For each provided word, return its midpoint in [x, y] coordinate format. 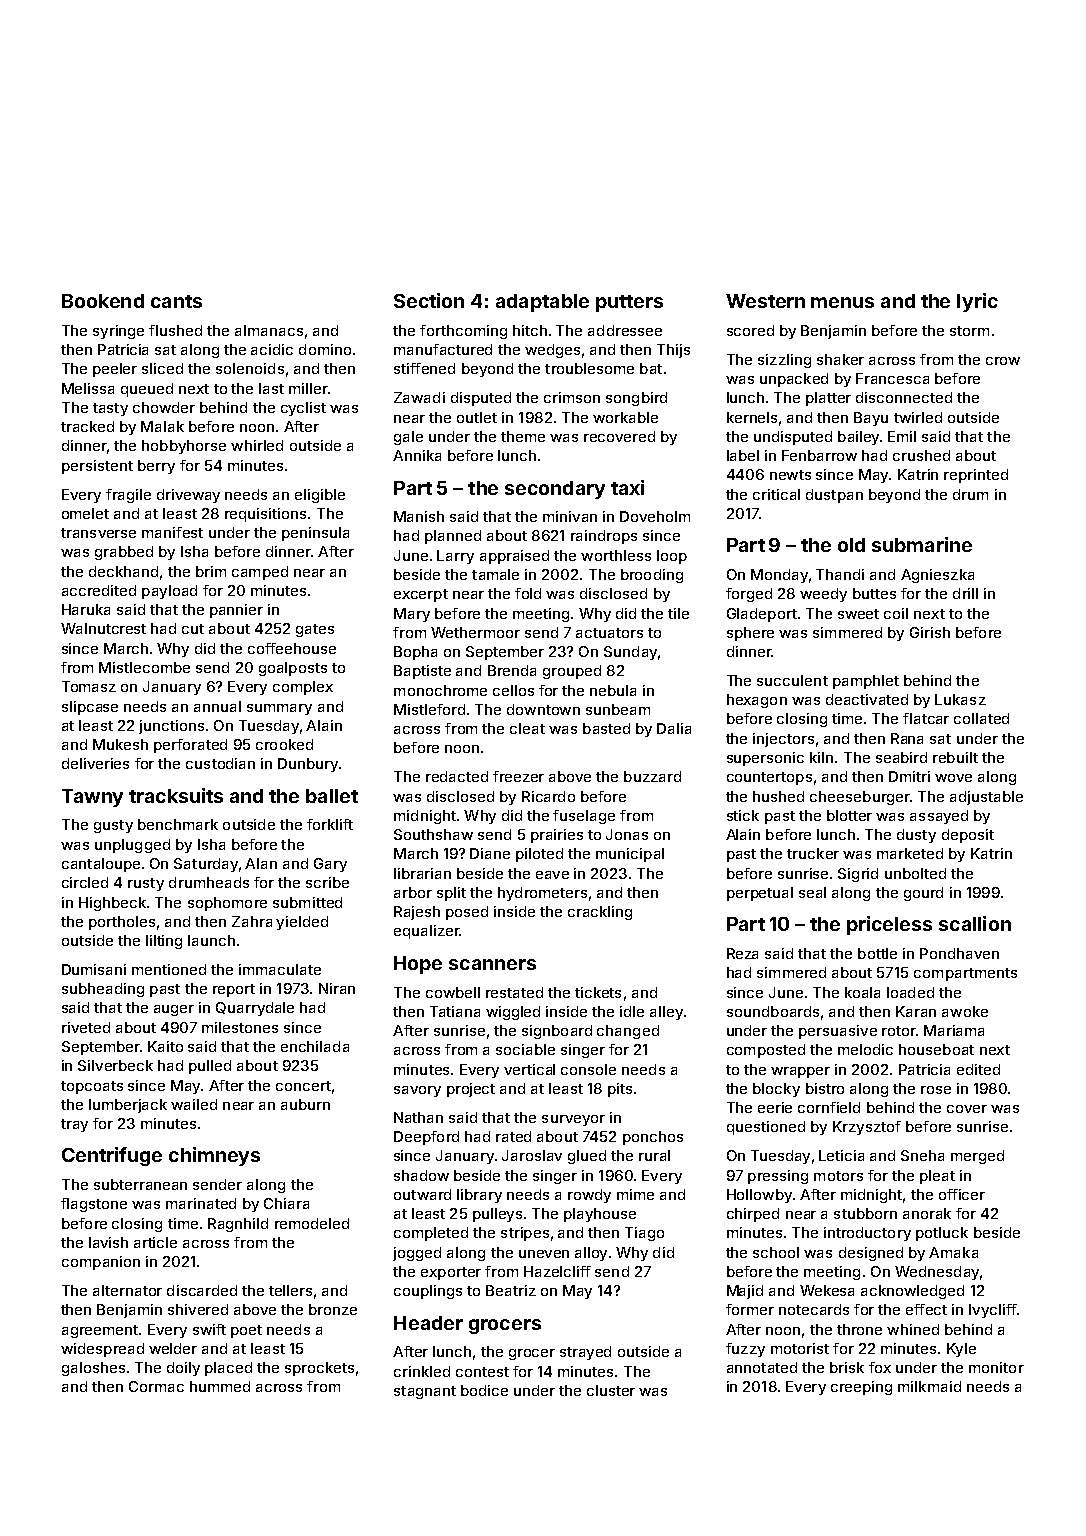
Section [429, 300]
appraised [514, 557]
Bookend [103, 301]
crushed [921, 455]
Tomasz [89, 686]
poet [246, 1331]
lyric [977, 302]
